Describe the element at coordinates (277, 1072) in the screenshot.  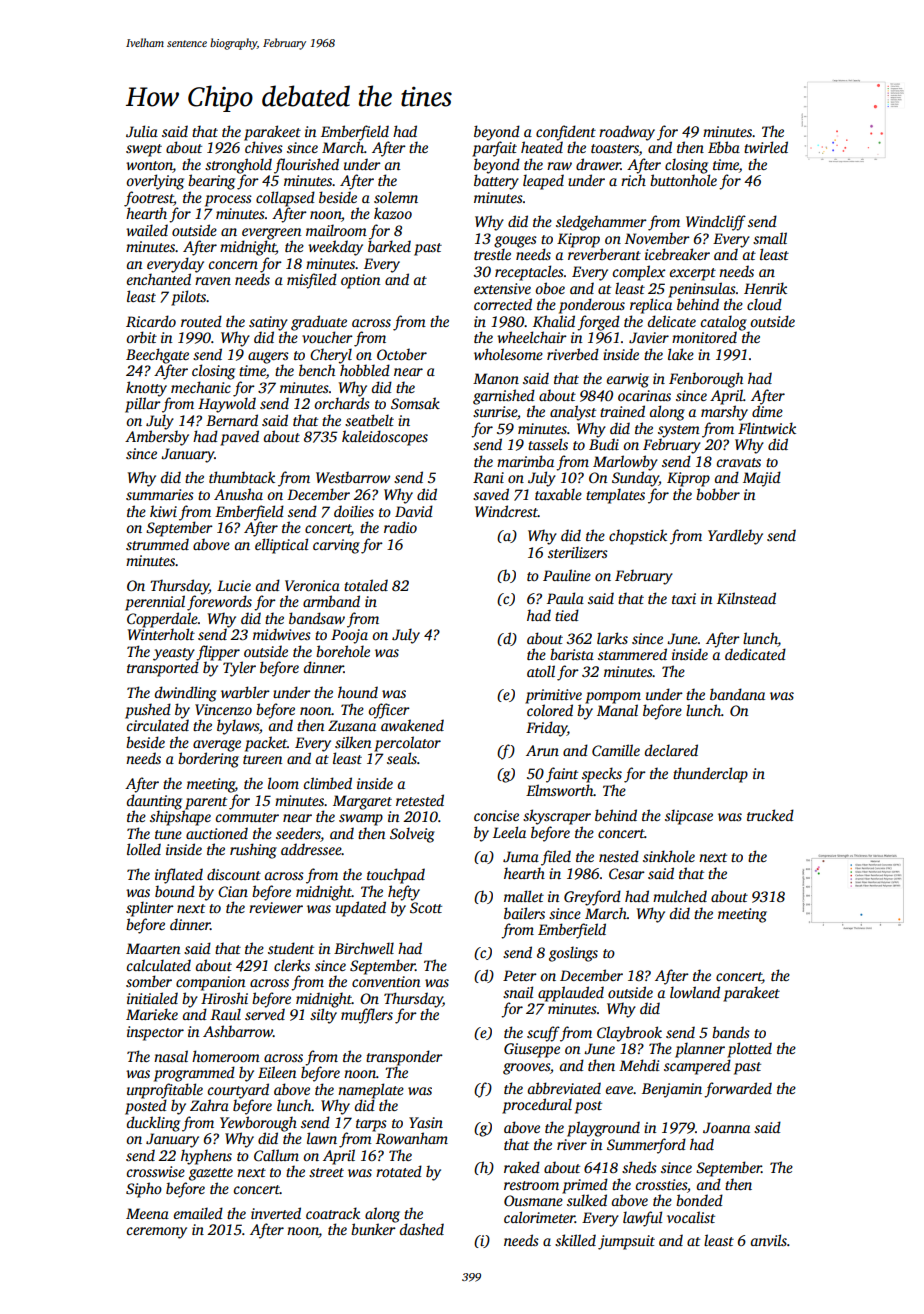
I see `Eileen` at that location.
